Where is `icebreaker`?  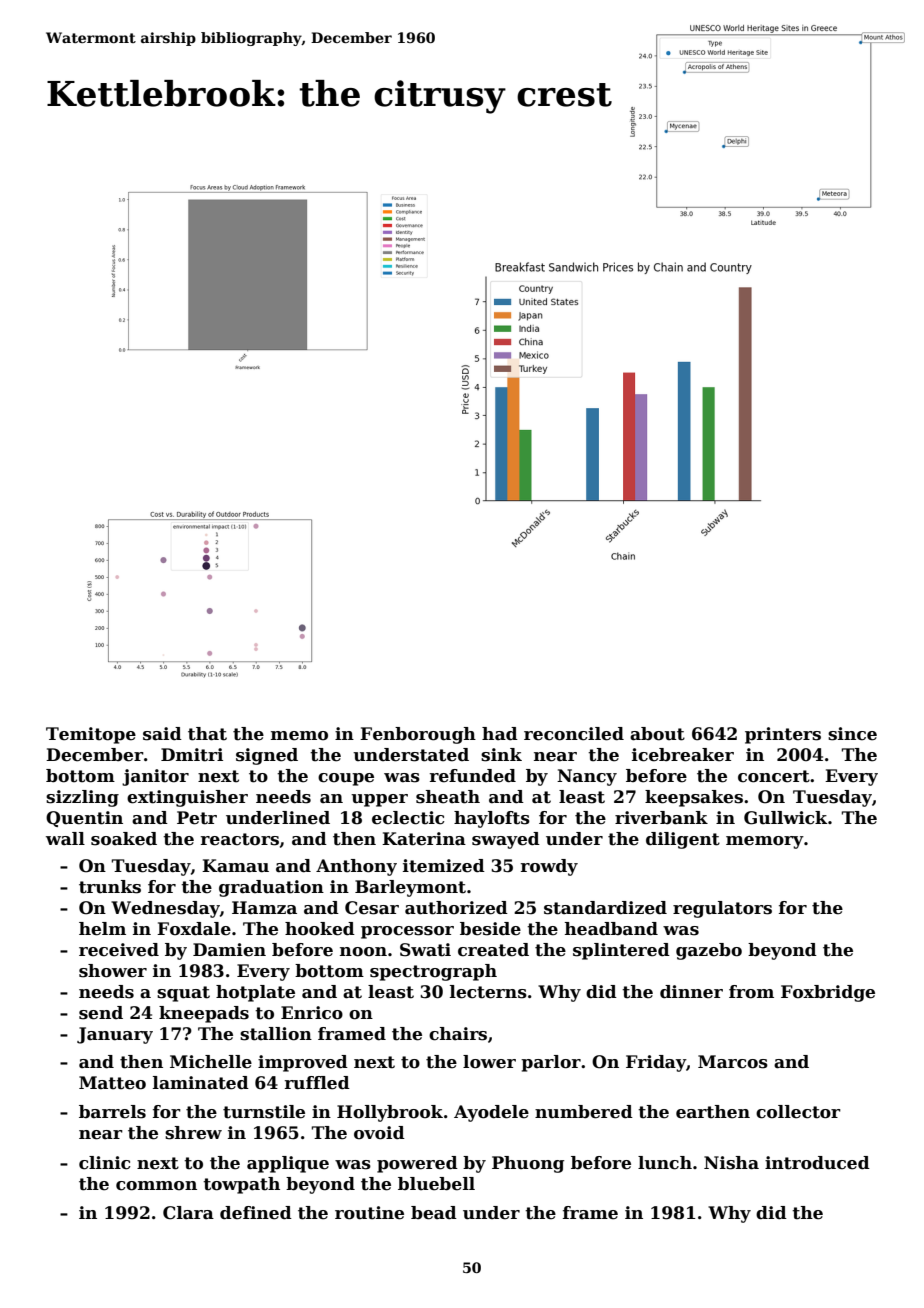 icebreaker is located at coordinates (683, 755).
